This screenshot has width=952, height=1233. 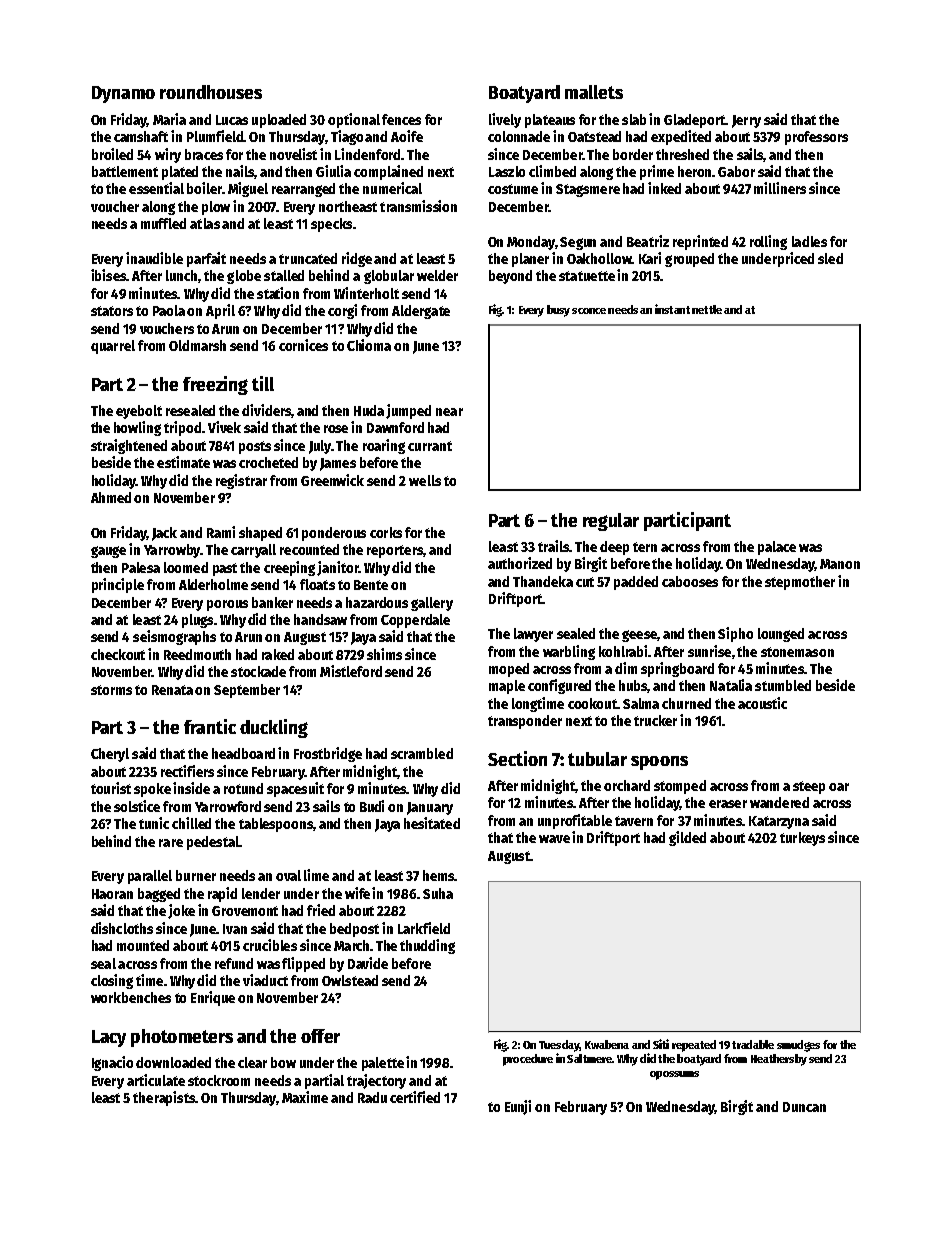 I want to click on Maxime, so click(x=305, y=1097).
